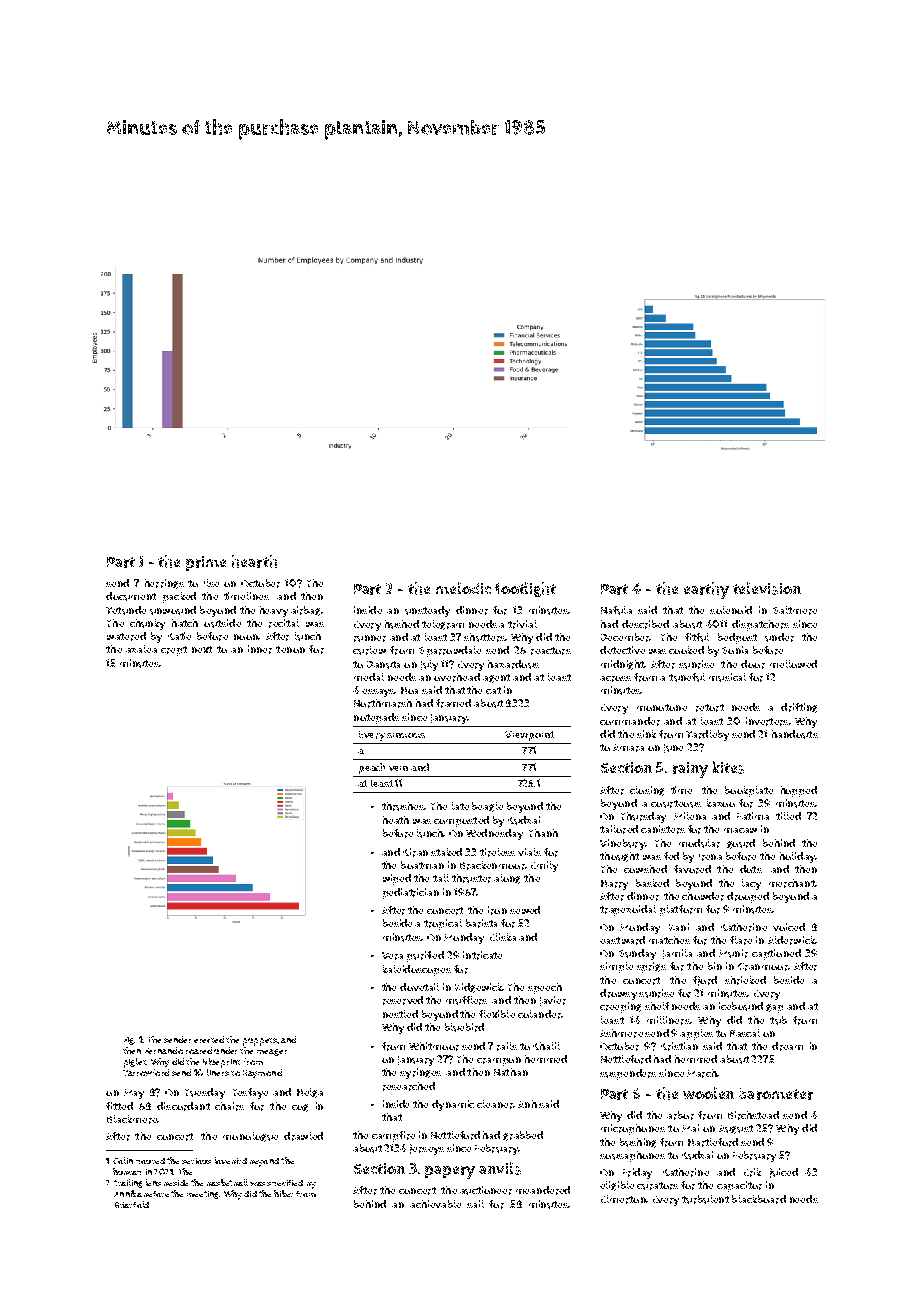 This image has height=1308, width=924. What do you see at coordinates (753, 816) in the image?
I see `Fatima` at bounding box center [753, 816].
